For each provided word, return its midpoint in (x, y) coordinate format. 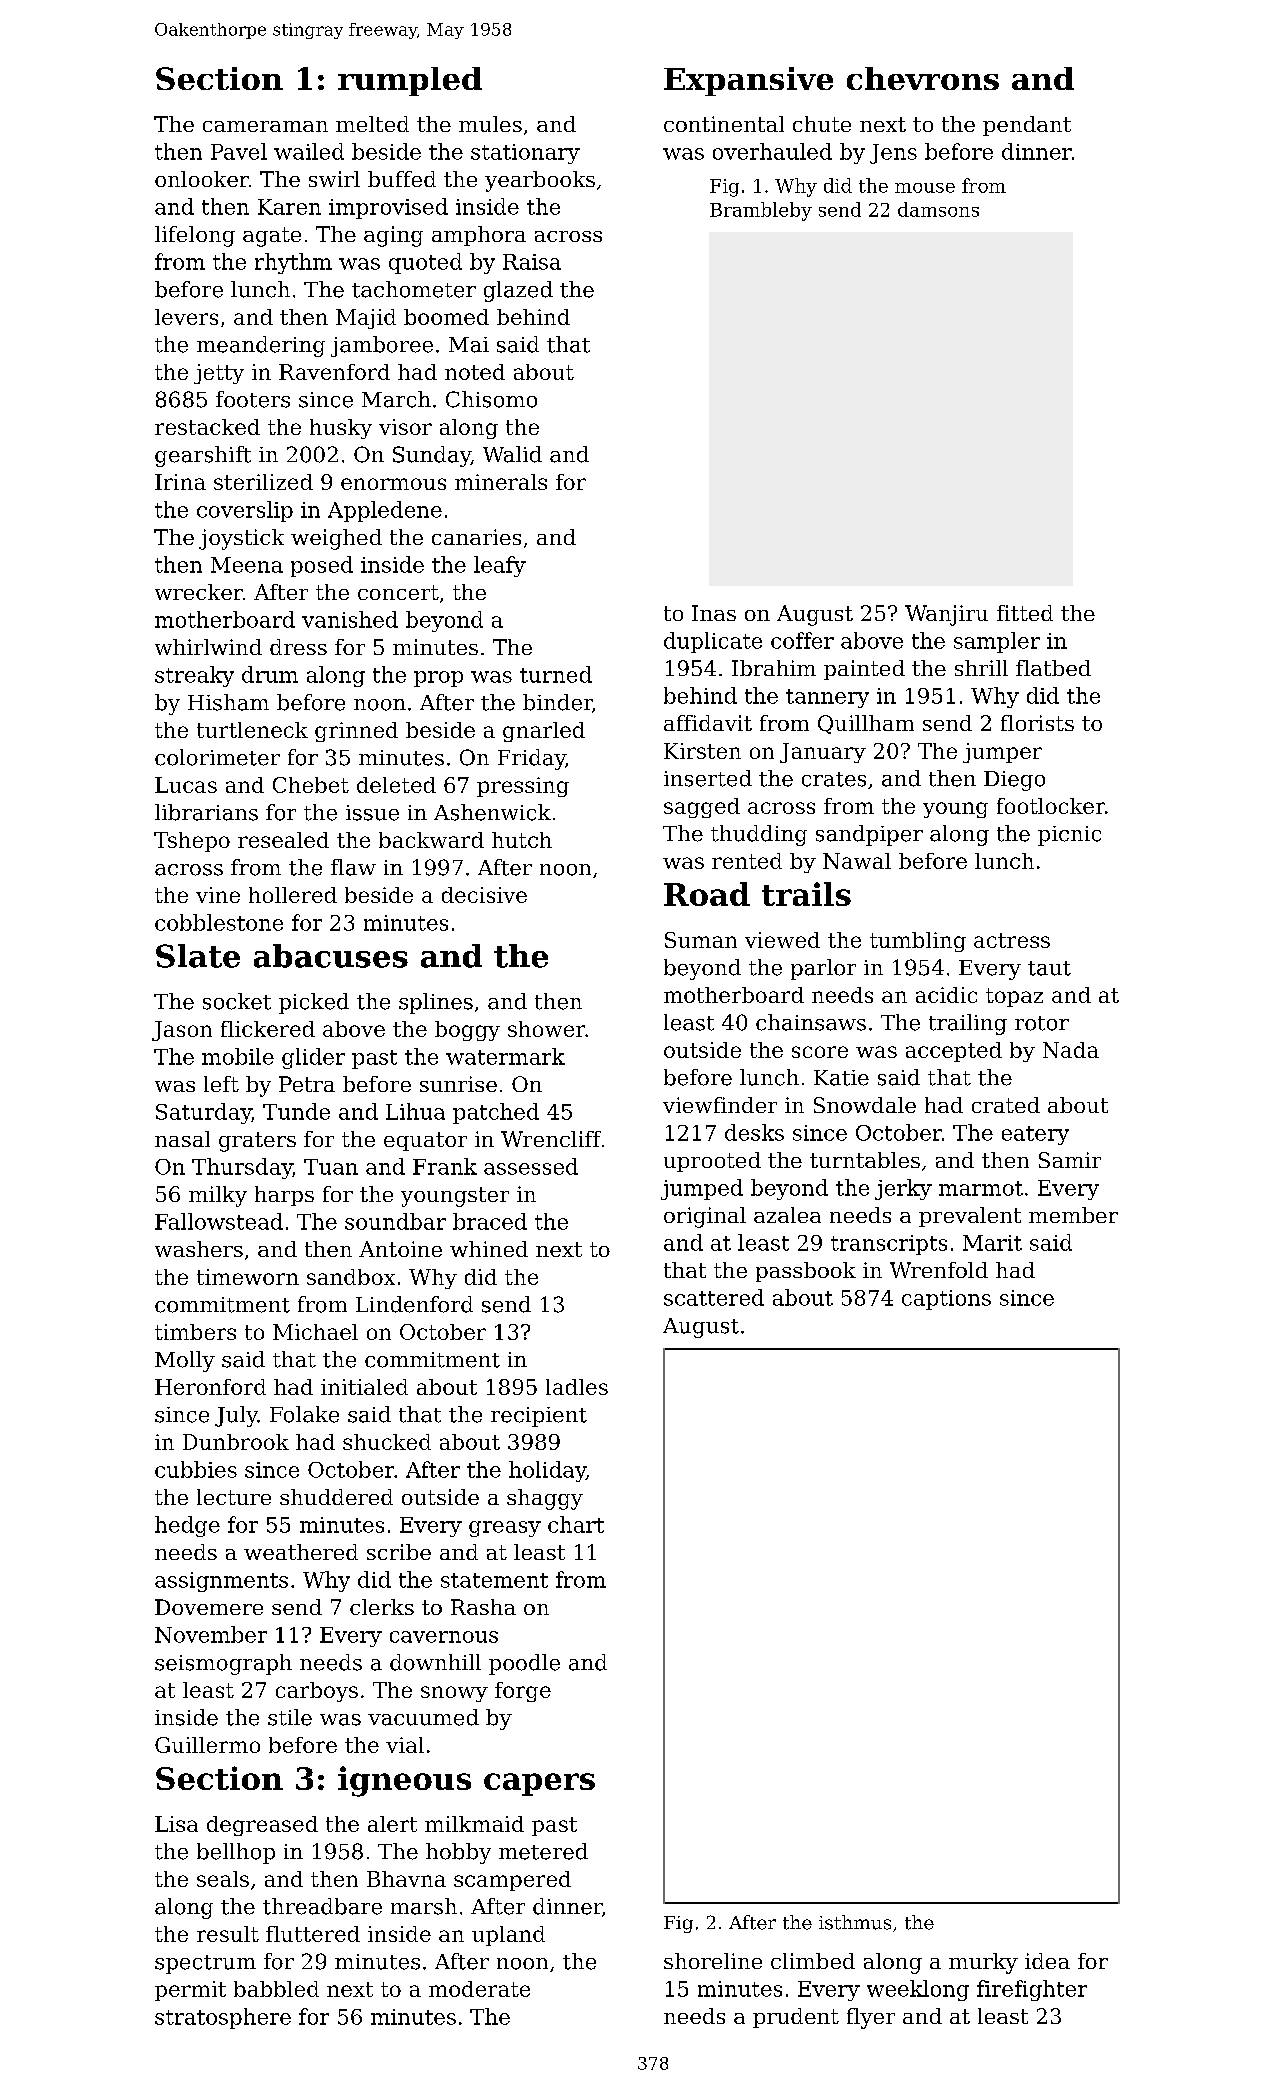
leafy (500, 566)
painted (864, 670)
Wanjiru (946, 615)
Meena (247, 565)
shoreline (713, 1961)
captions (946, 1300)
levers (186, 317)
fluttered (313, 1934)
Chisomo (491, 399)
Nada (1071, 1050)
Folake (304, 1414)
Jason (182, 1031)
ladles (577, 1387)
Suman (701, 940)
